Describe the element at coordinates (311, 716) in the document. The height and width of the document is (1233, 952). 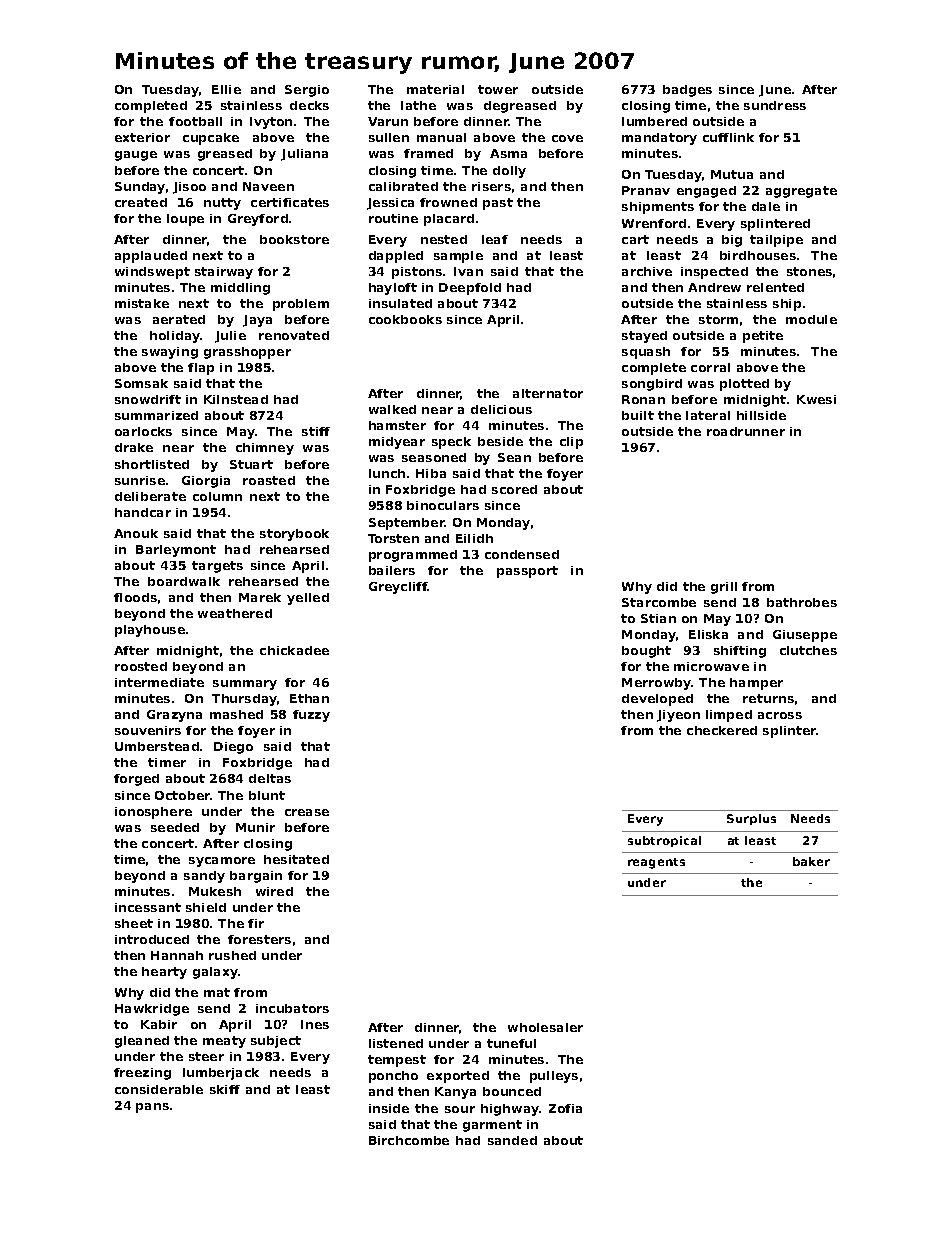
I see `fuzzy` at that location.
